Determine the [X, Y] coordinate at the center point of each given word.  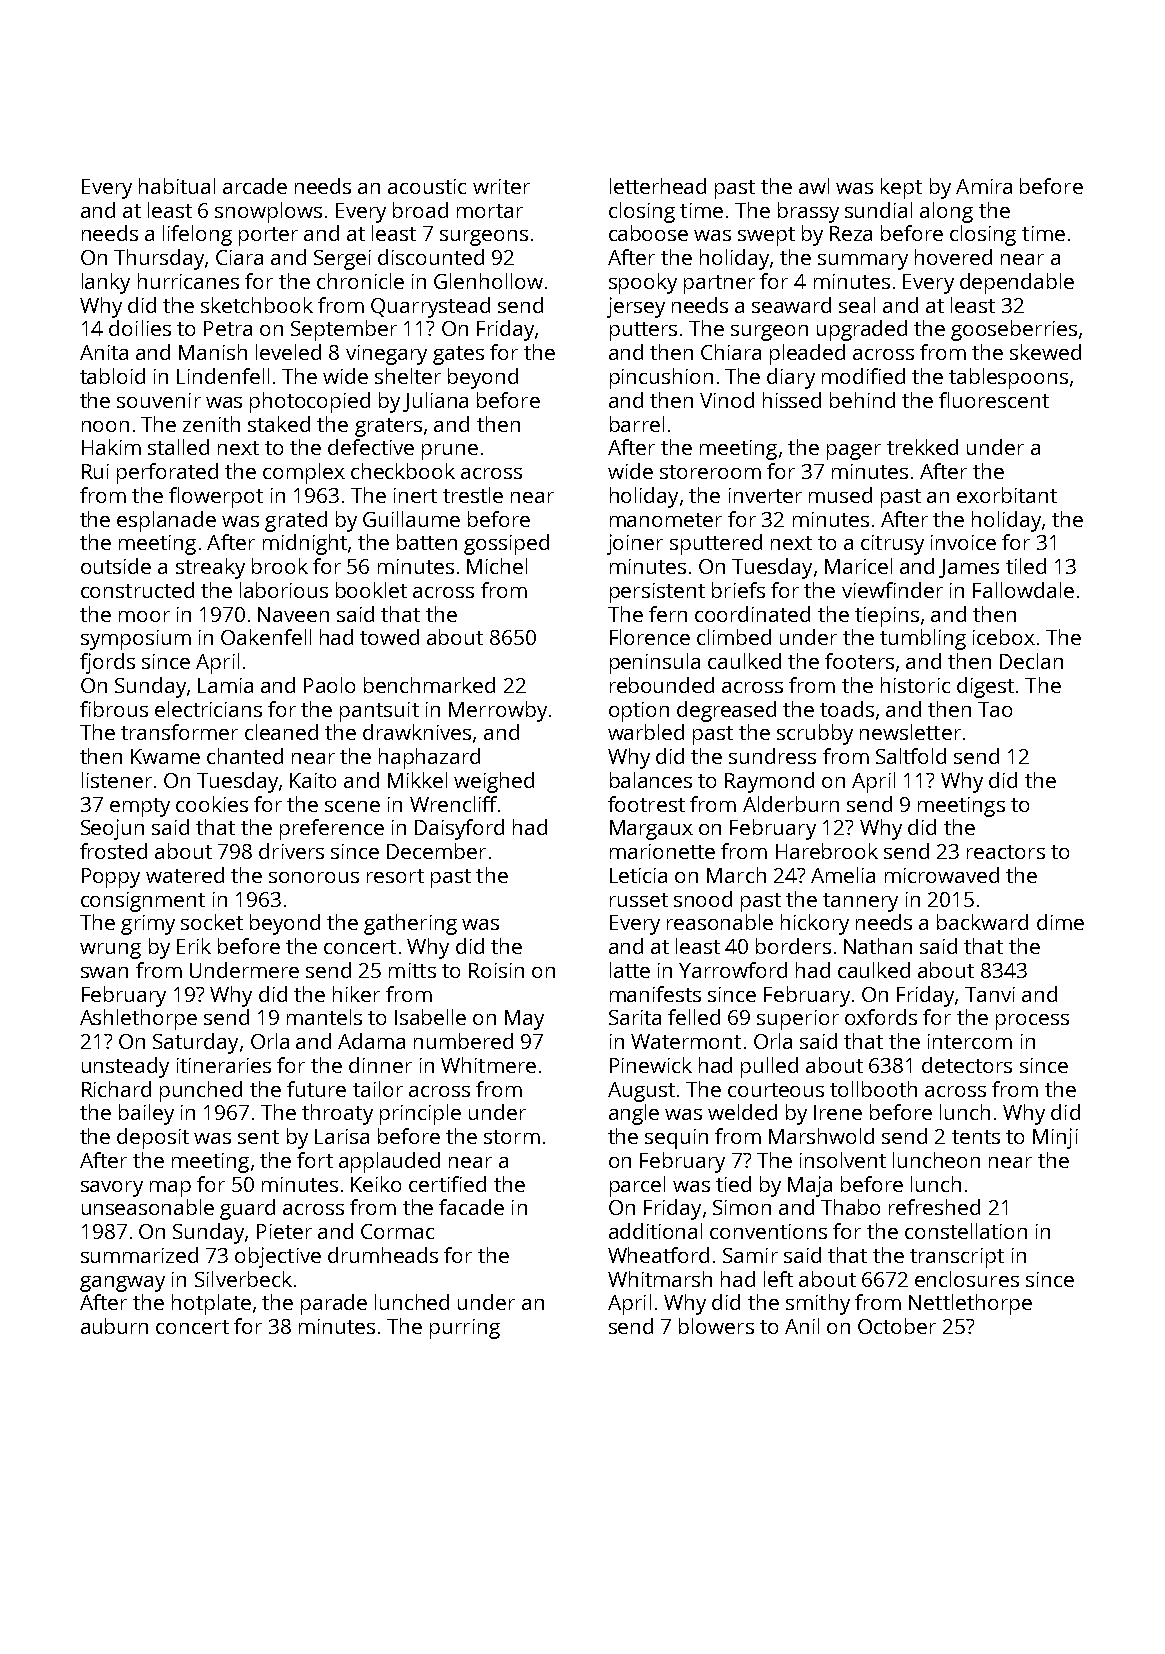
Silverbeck [243, 1279]
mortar [490, 211]
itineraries [224, 1065]
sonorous [314, 877]
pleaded [807, 354]
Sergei [342, 260]
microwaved [942, 875]
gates [458, 355]
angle [634, 1114]
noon [105, 426]
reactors [1006, 852]
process [1032, 1022]
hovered [953, 257]
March [736, 875]
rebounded [662, 685]
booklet [371, 590]
